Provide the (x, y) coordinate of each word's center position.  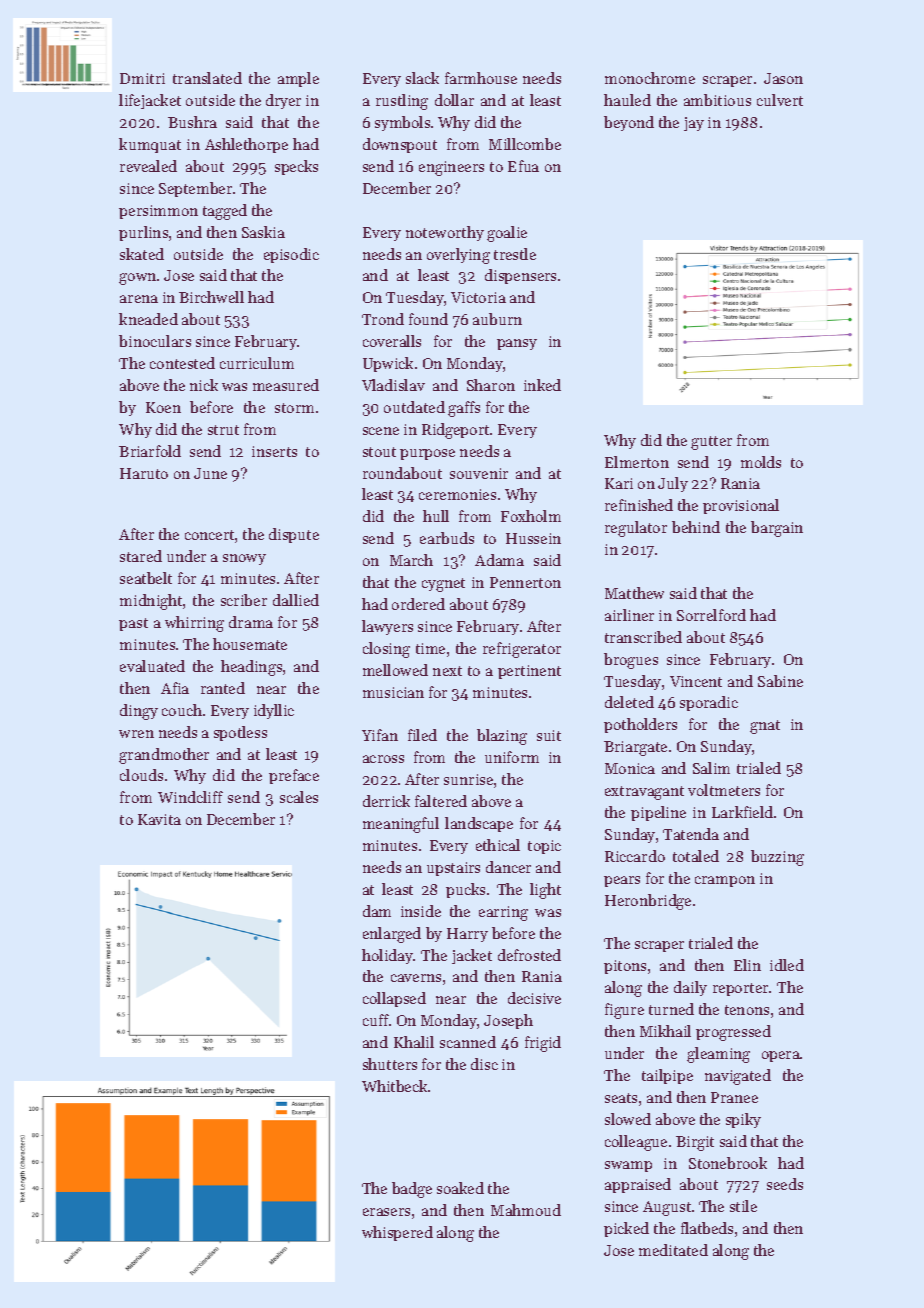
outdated (414, 407)
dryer (283, 101)
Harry (467, 935)
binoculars (155, 341)
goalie (507, 234)
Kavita (159, 819)
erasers (386, 1212)
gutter (711, 443)
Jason (783, 78)
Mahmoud (526, 1210)
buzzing (777, 858)
